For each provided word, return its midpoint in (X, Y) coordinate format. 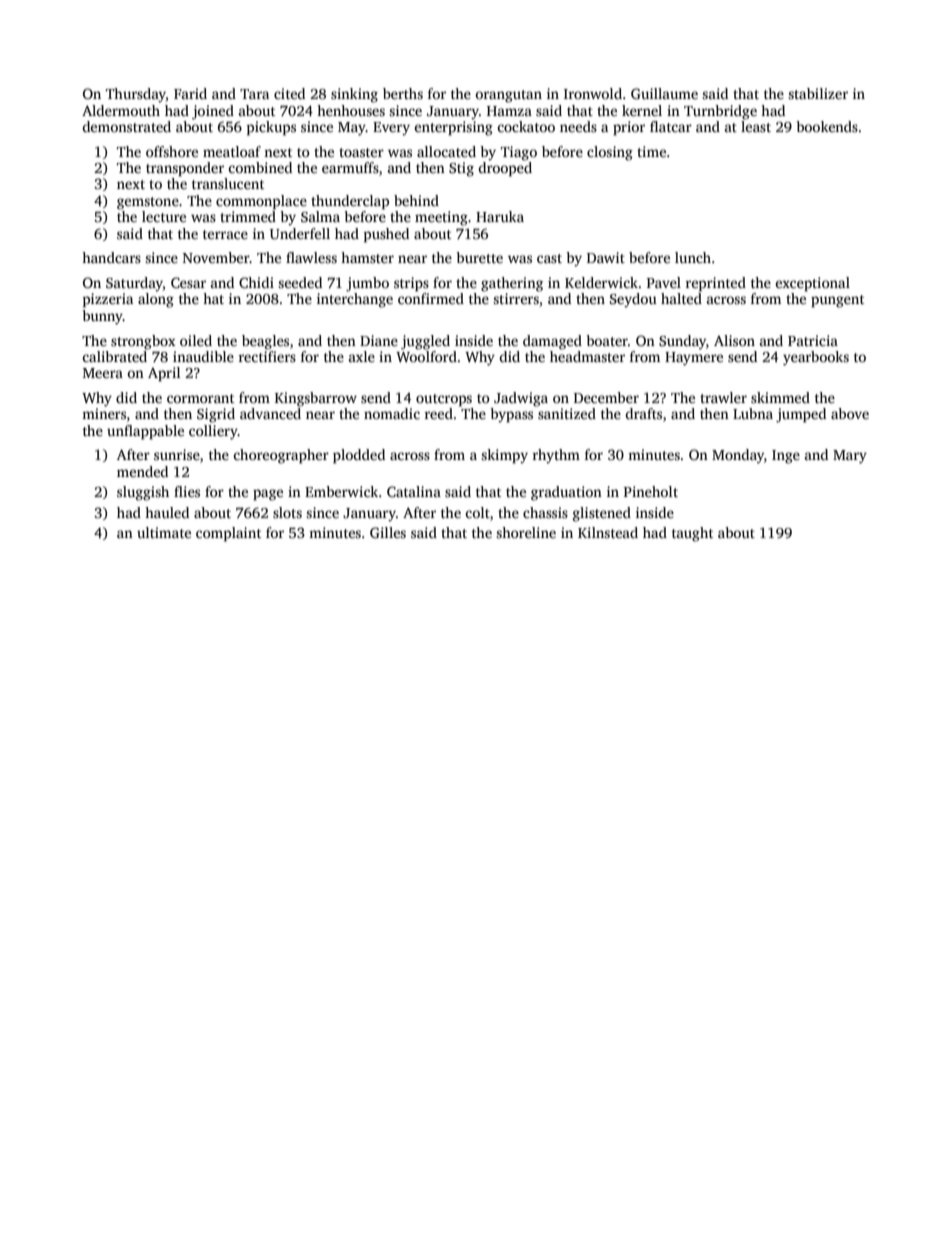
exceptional (812, 284)
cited (289, 93)
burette (479, 257)
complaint (228, 534)
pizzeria (108, 300)
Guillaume (664, 93)
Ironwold (593, 93)
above (850, 413)
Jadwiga (521, 399)
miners (104, 413)
